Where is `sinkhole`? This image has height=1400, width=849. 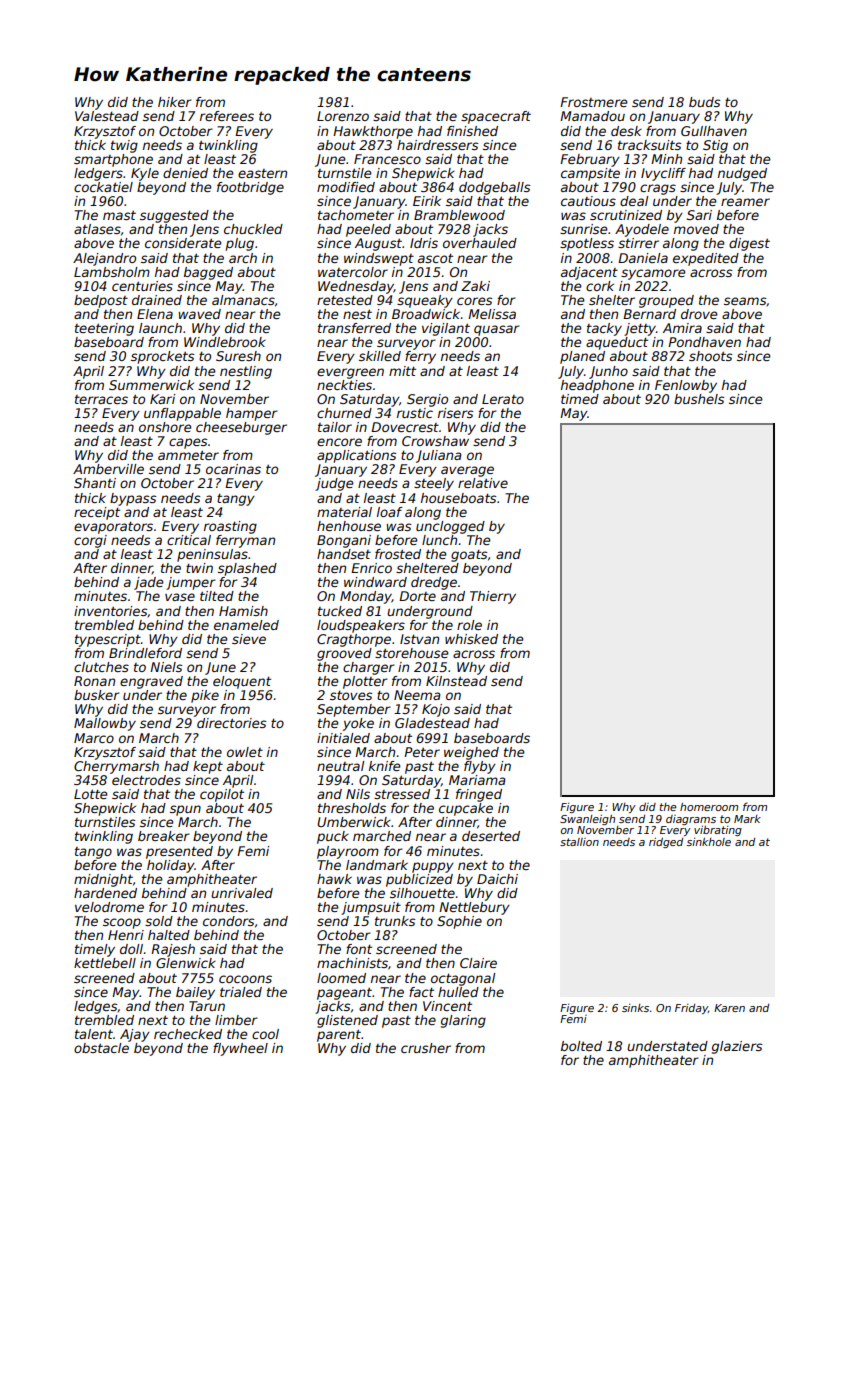 sinkhole is located at coordinates (709, 842).
